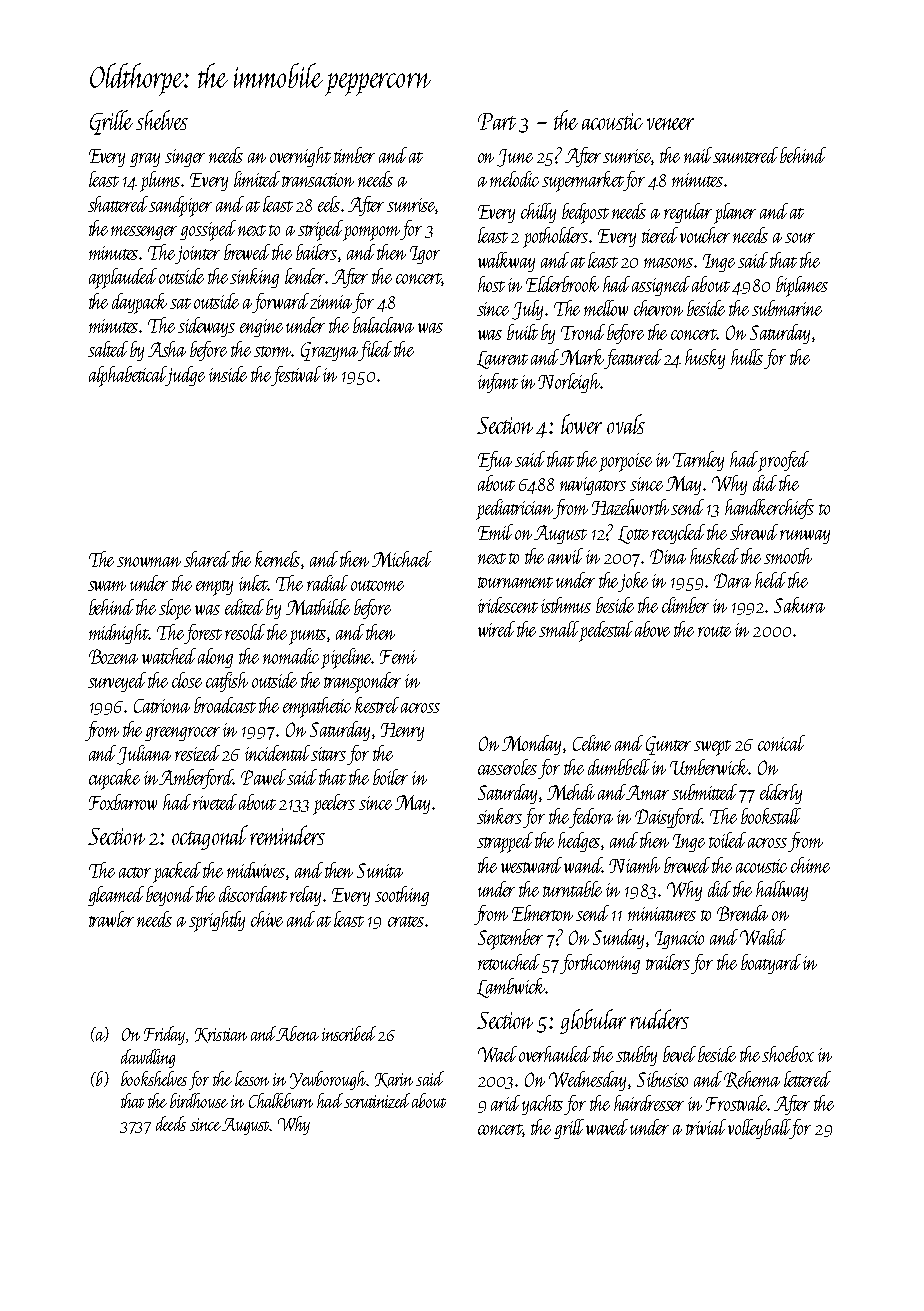 The height and width of the screenshot is (1311, 924). I want to click on midnight, so click(119, 634).
